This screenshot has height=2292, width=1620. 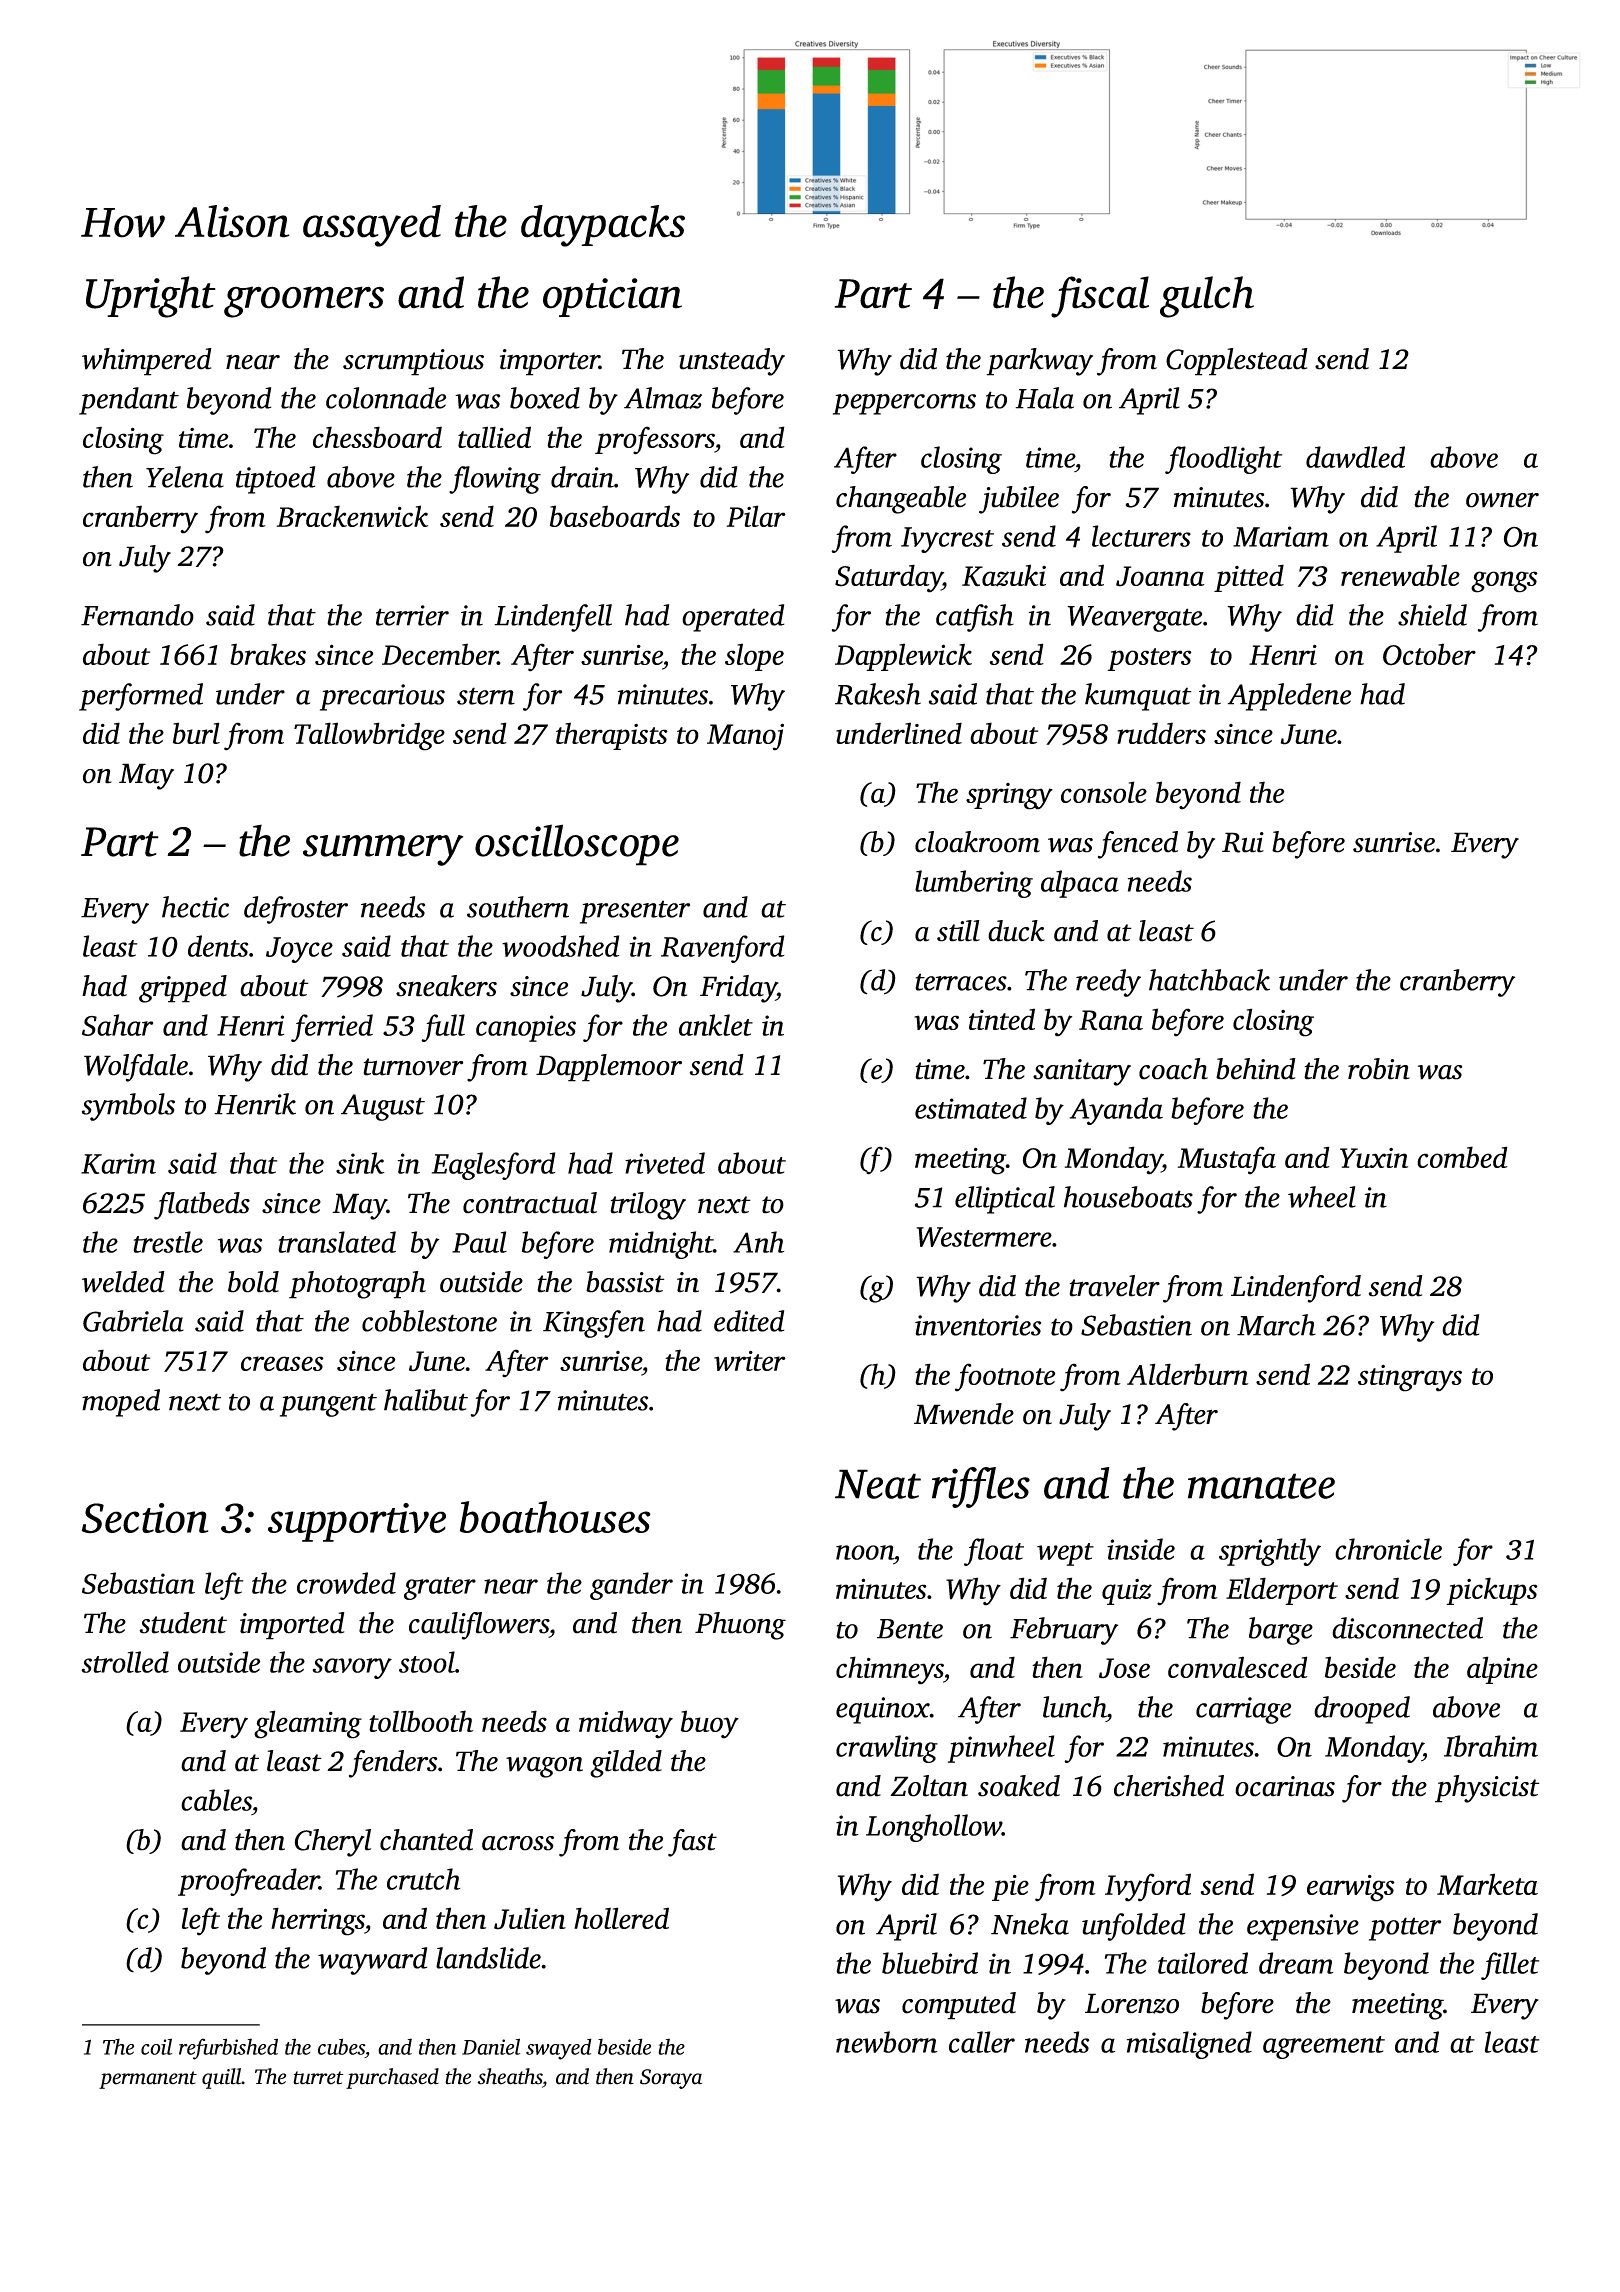 What do you see at coordinates (671, 2079) in the screenshot?
I see `Soraya` at bounding box center [671, 2079].
